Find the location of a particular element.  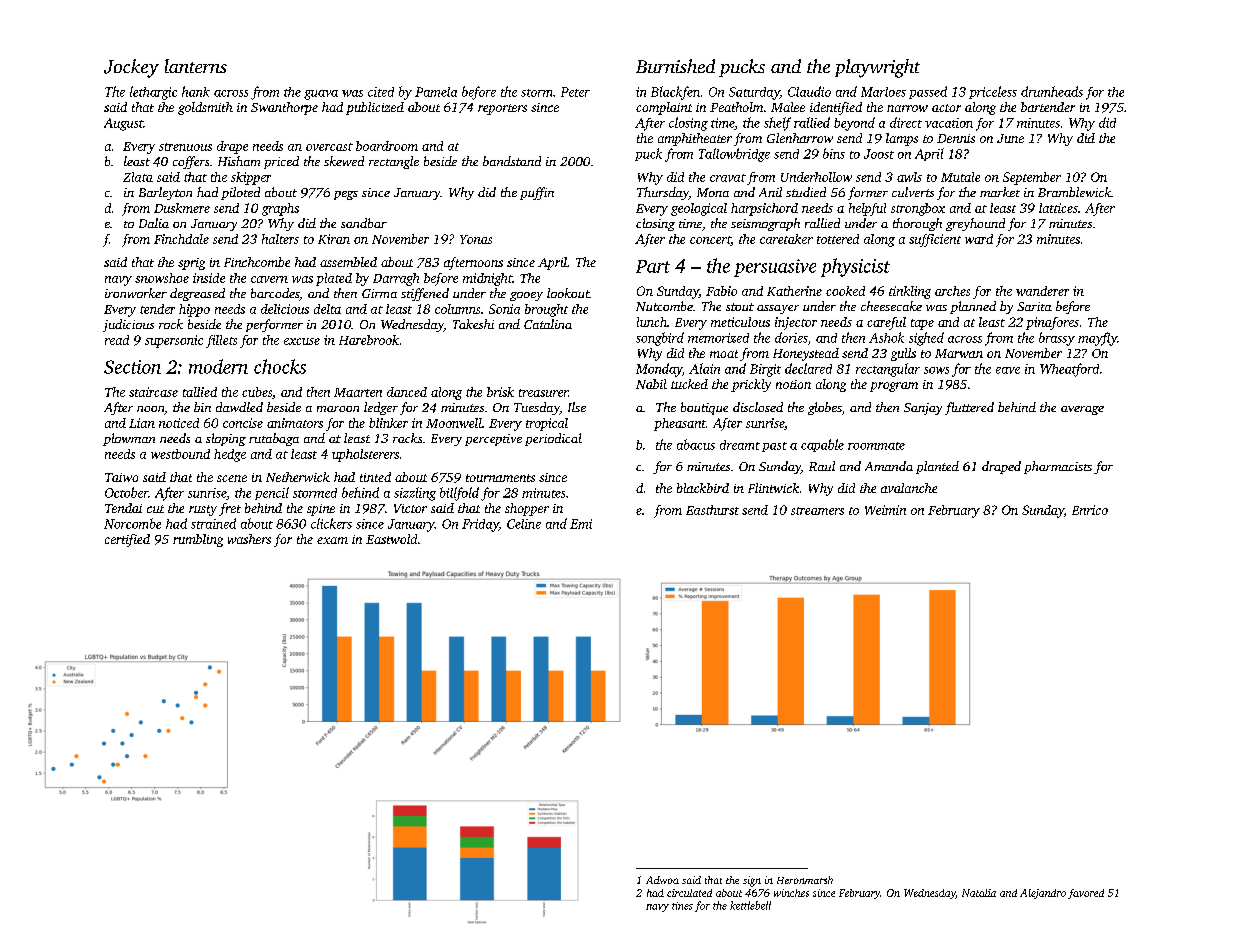

Marloes is located at coordinates (883, 92).
